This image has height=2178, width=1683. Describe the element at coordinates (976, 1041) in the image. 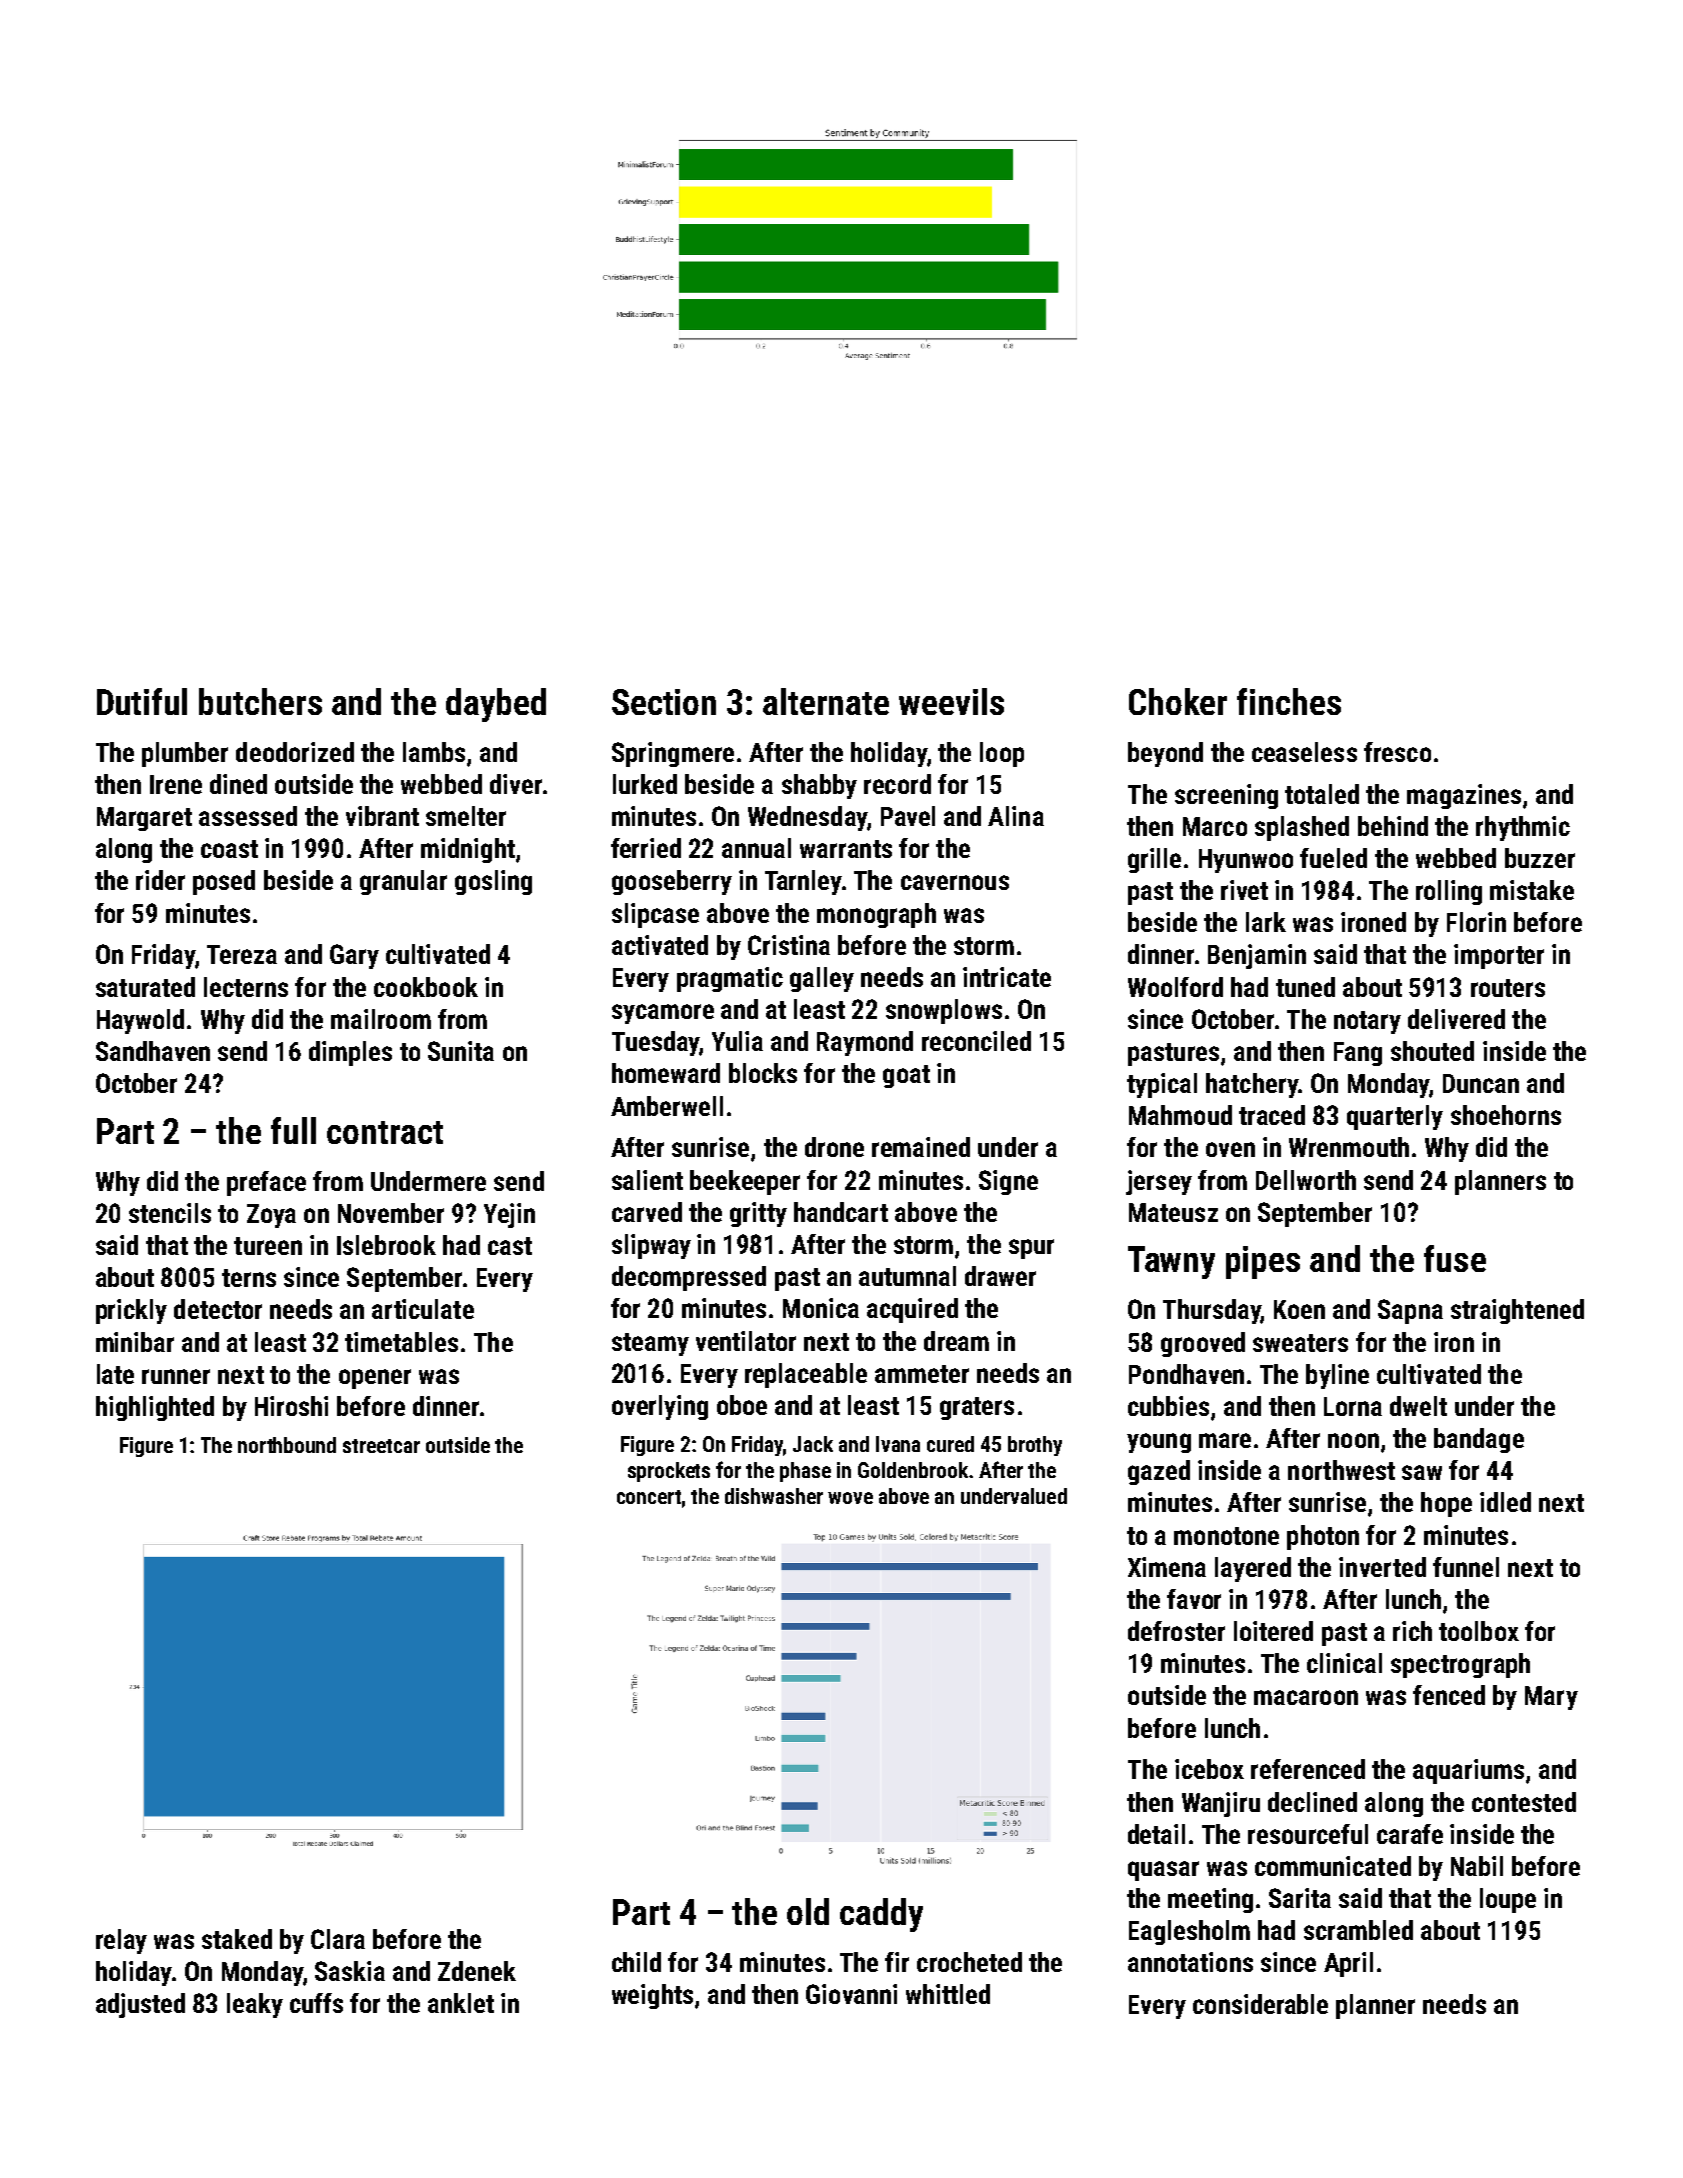

I see `reconciled` at that location.
